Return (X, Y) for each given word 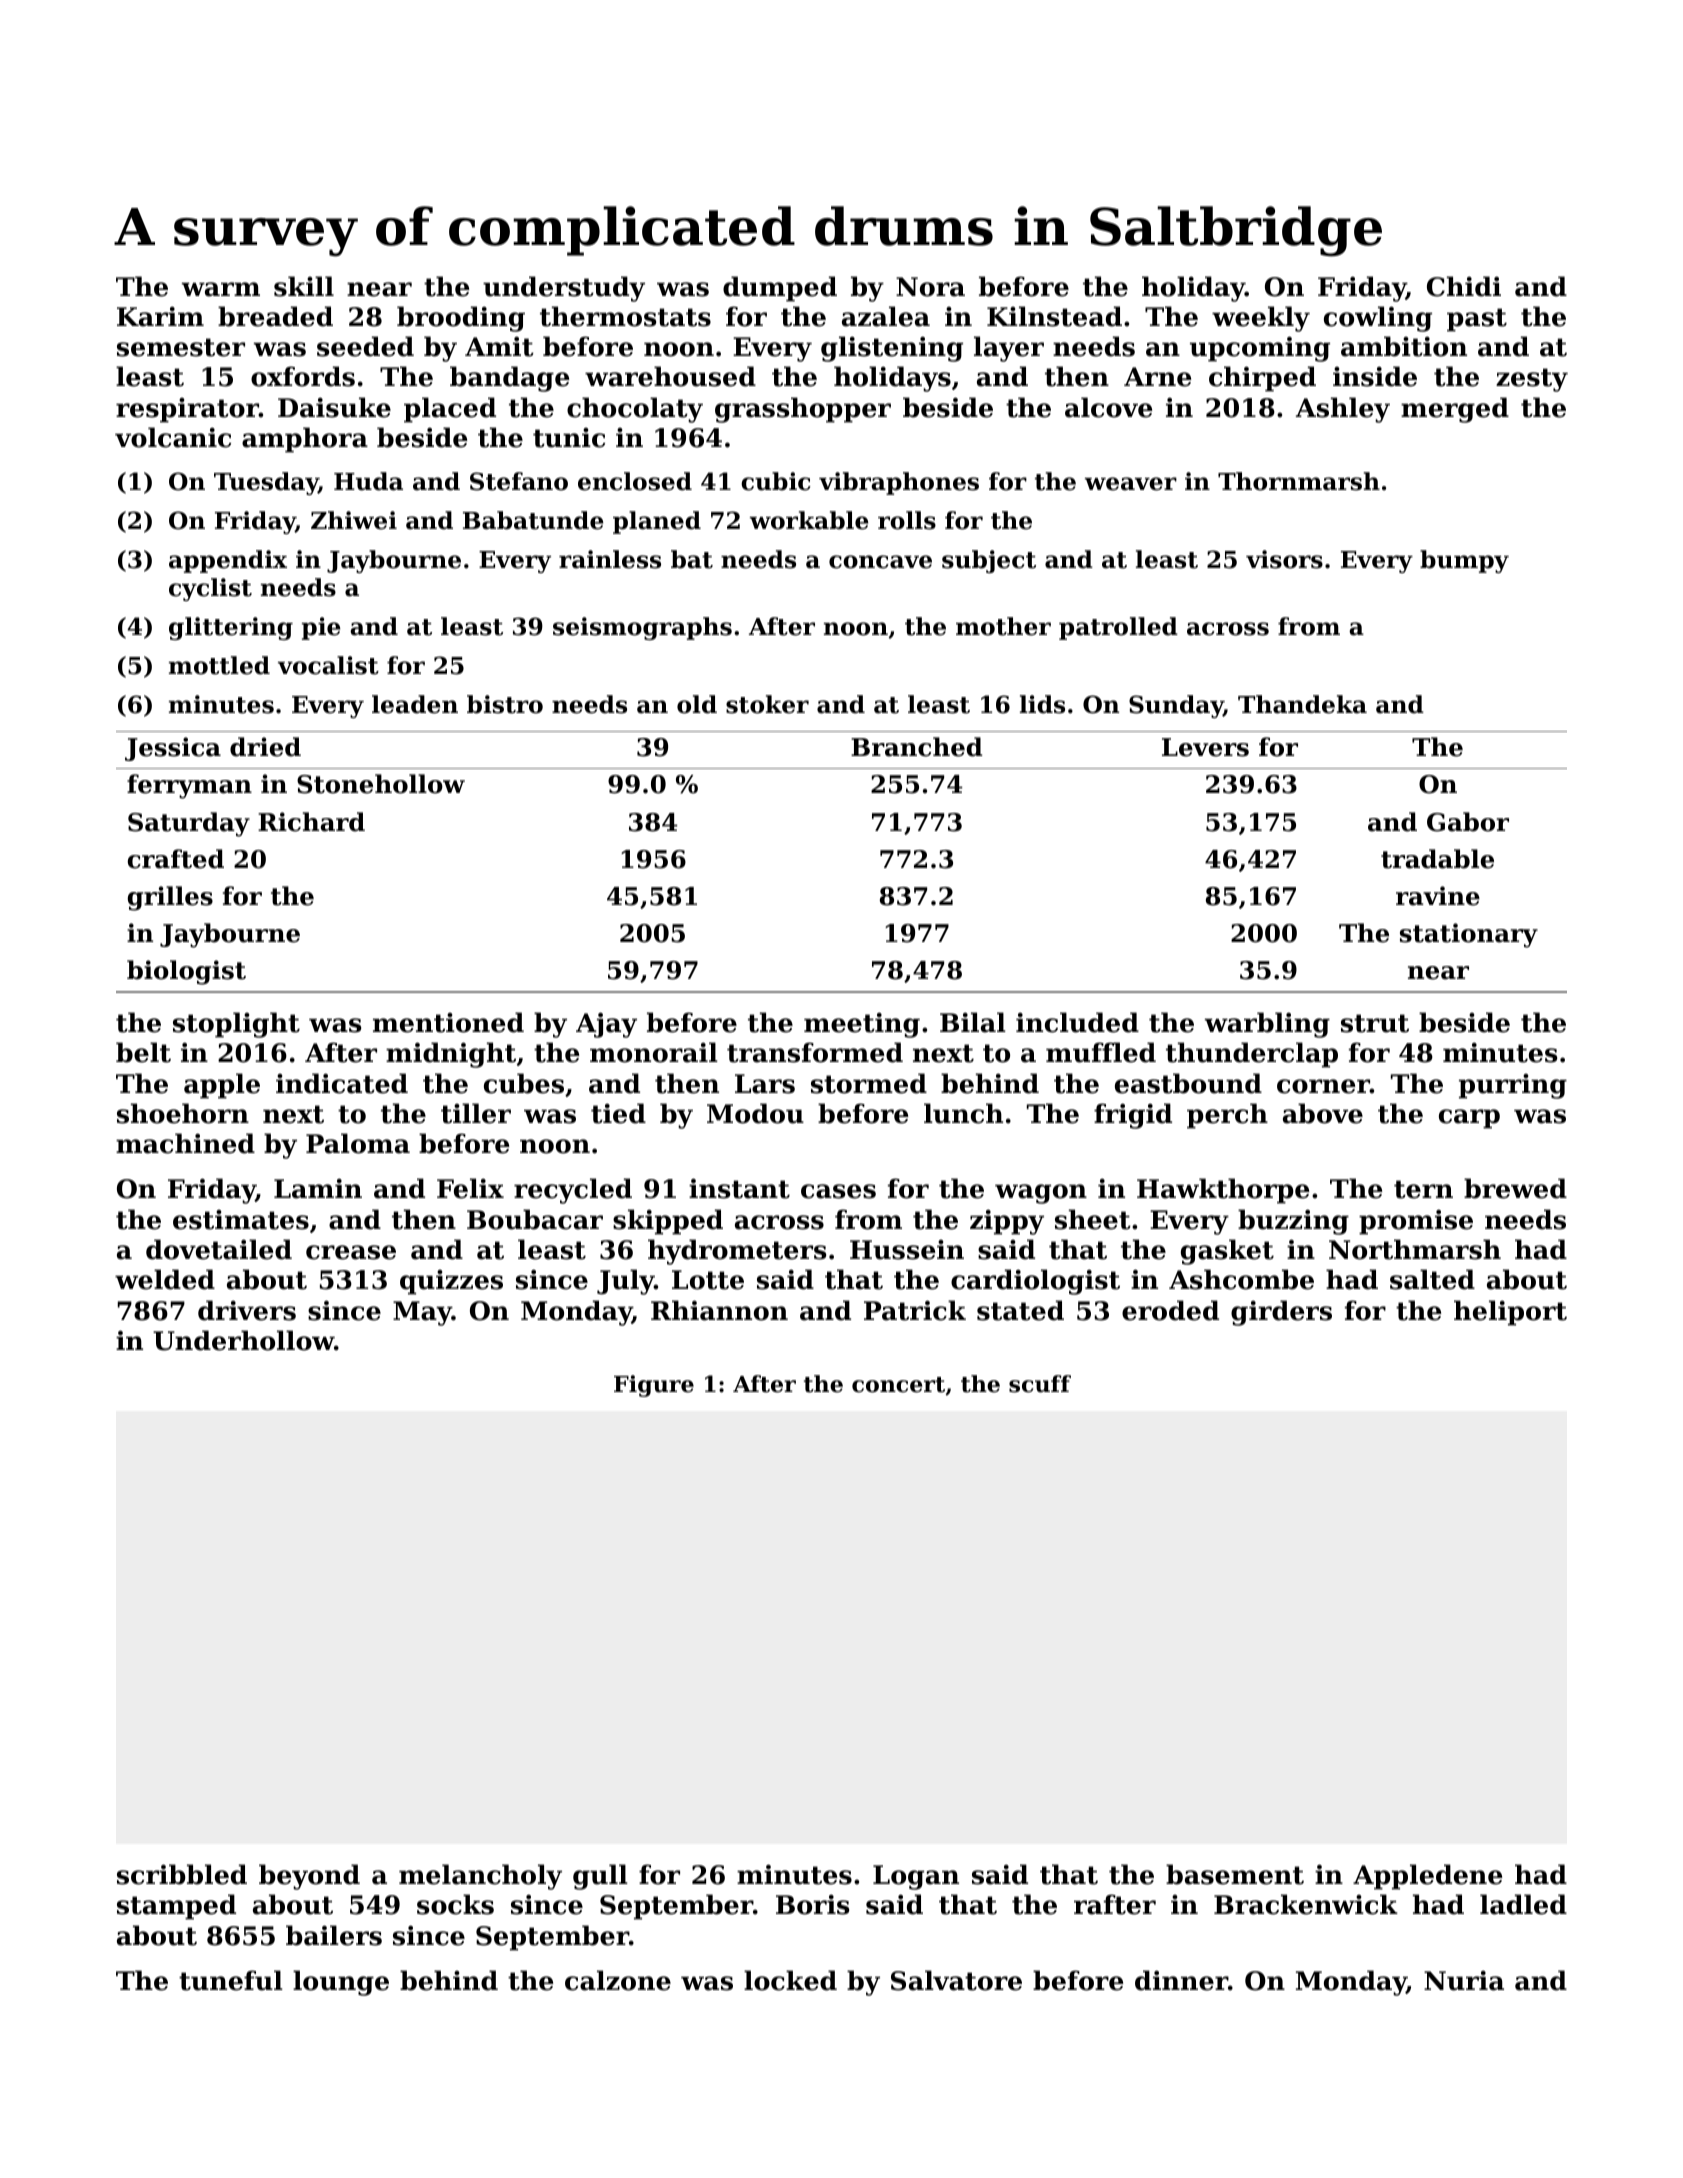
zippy (1007, 1222)
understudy (564, 289)
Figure (654, 1386)
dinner (1181, 1980)
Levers (1205, 747)
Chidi (1464, 286)
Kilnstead (1054, 316)
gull (600, 1877)
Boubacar (535, 1219)
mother (1003, 626)
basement (1235, 1874)
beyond (309, 1877)
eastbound (1188, 1083)
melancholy (480, 1877)
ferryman (189, 786)
